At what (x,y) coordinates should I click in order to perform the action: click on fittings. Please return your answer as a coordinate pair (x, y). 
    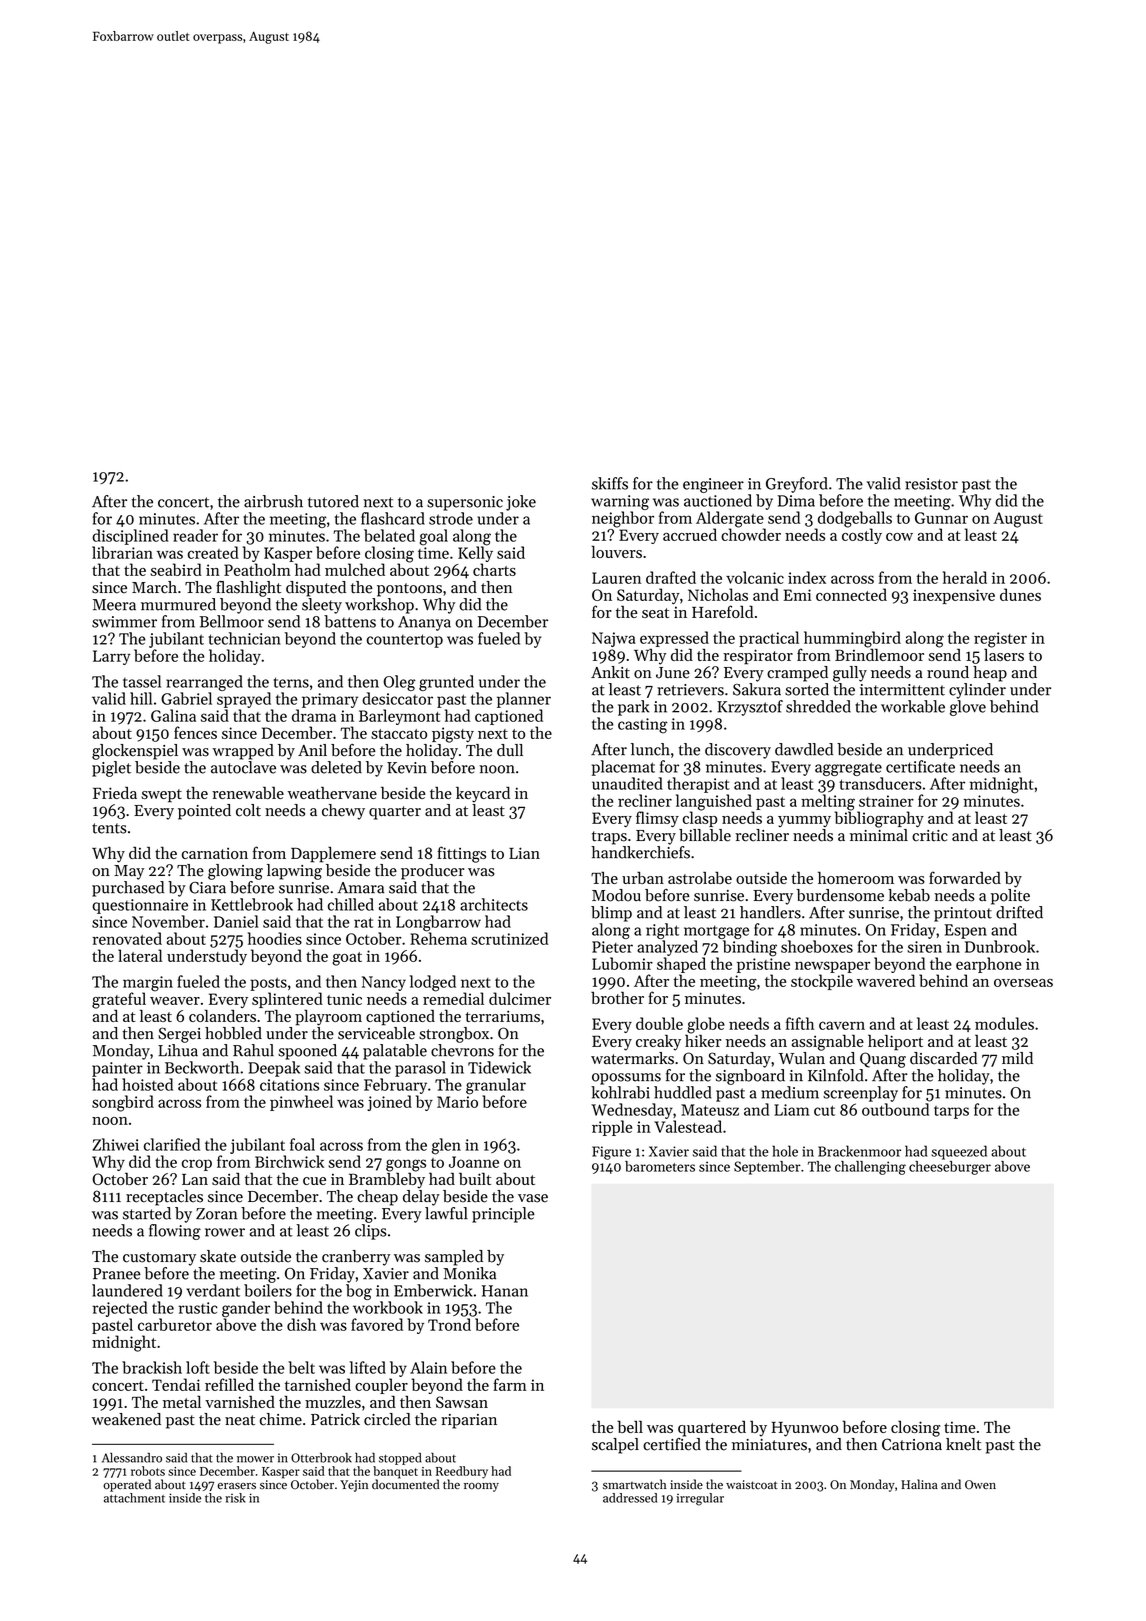
    Looking at the image, I should click on (461, 854).
